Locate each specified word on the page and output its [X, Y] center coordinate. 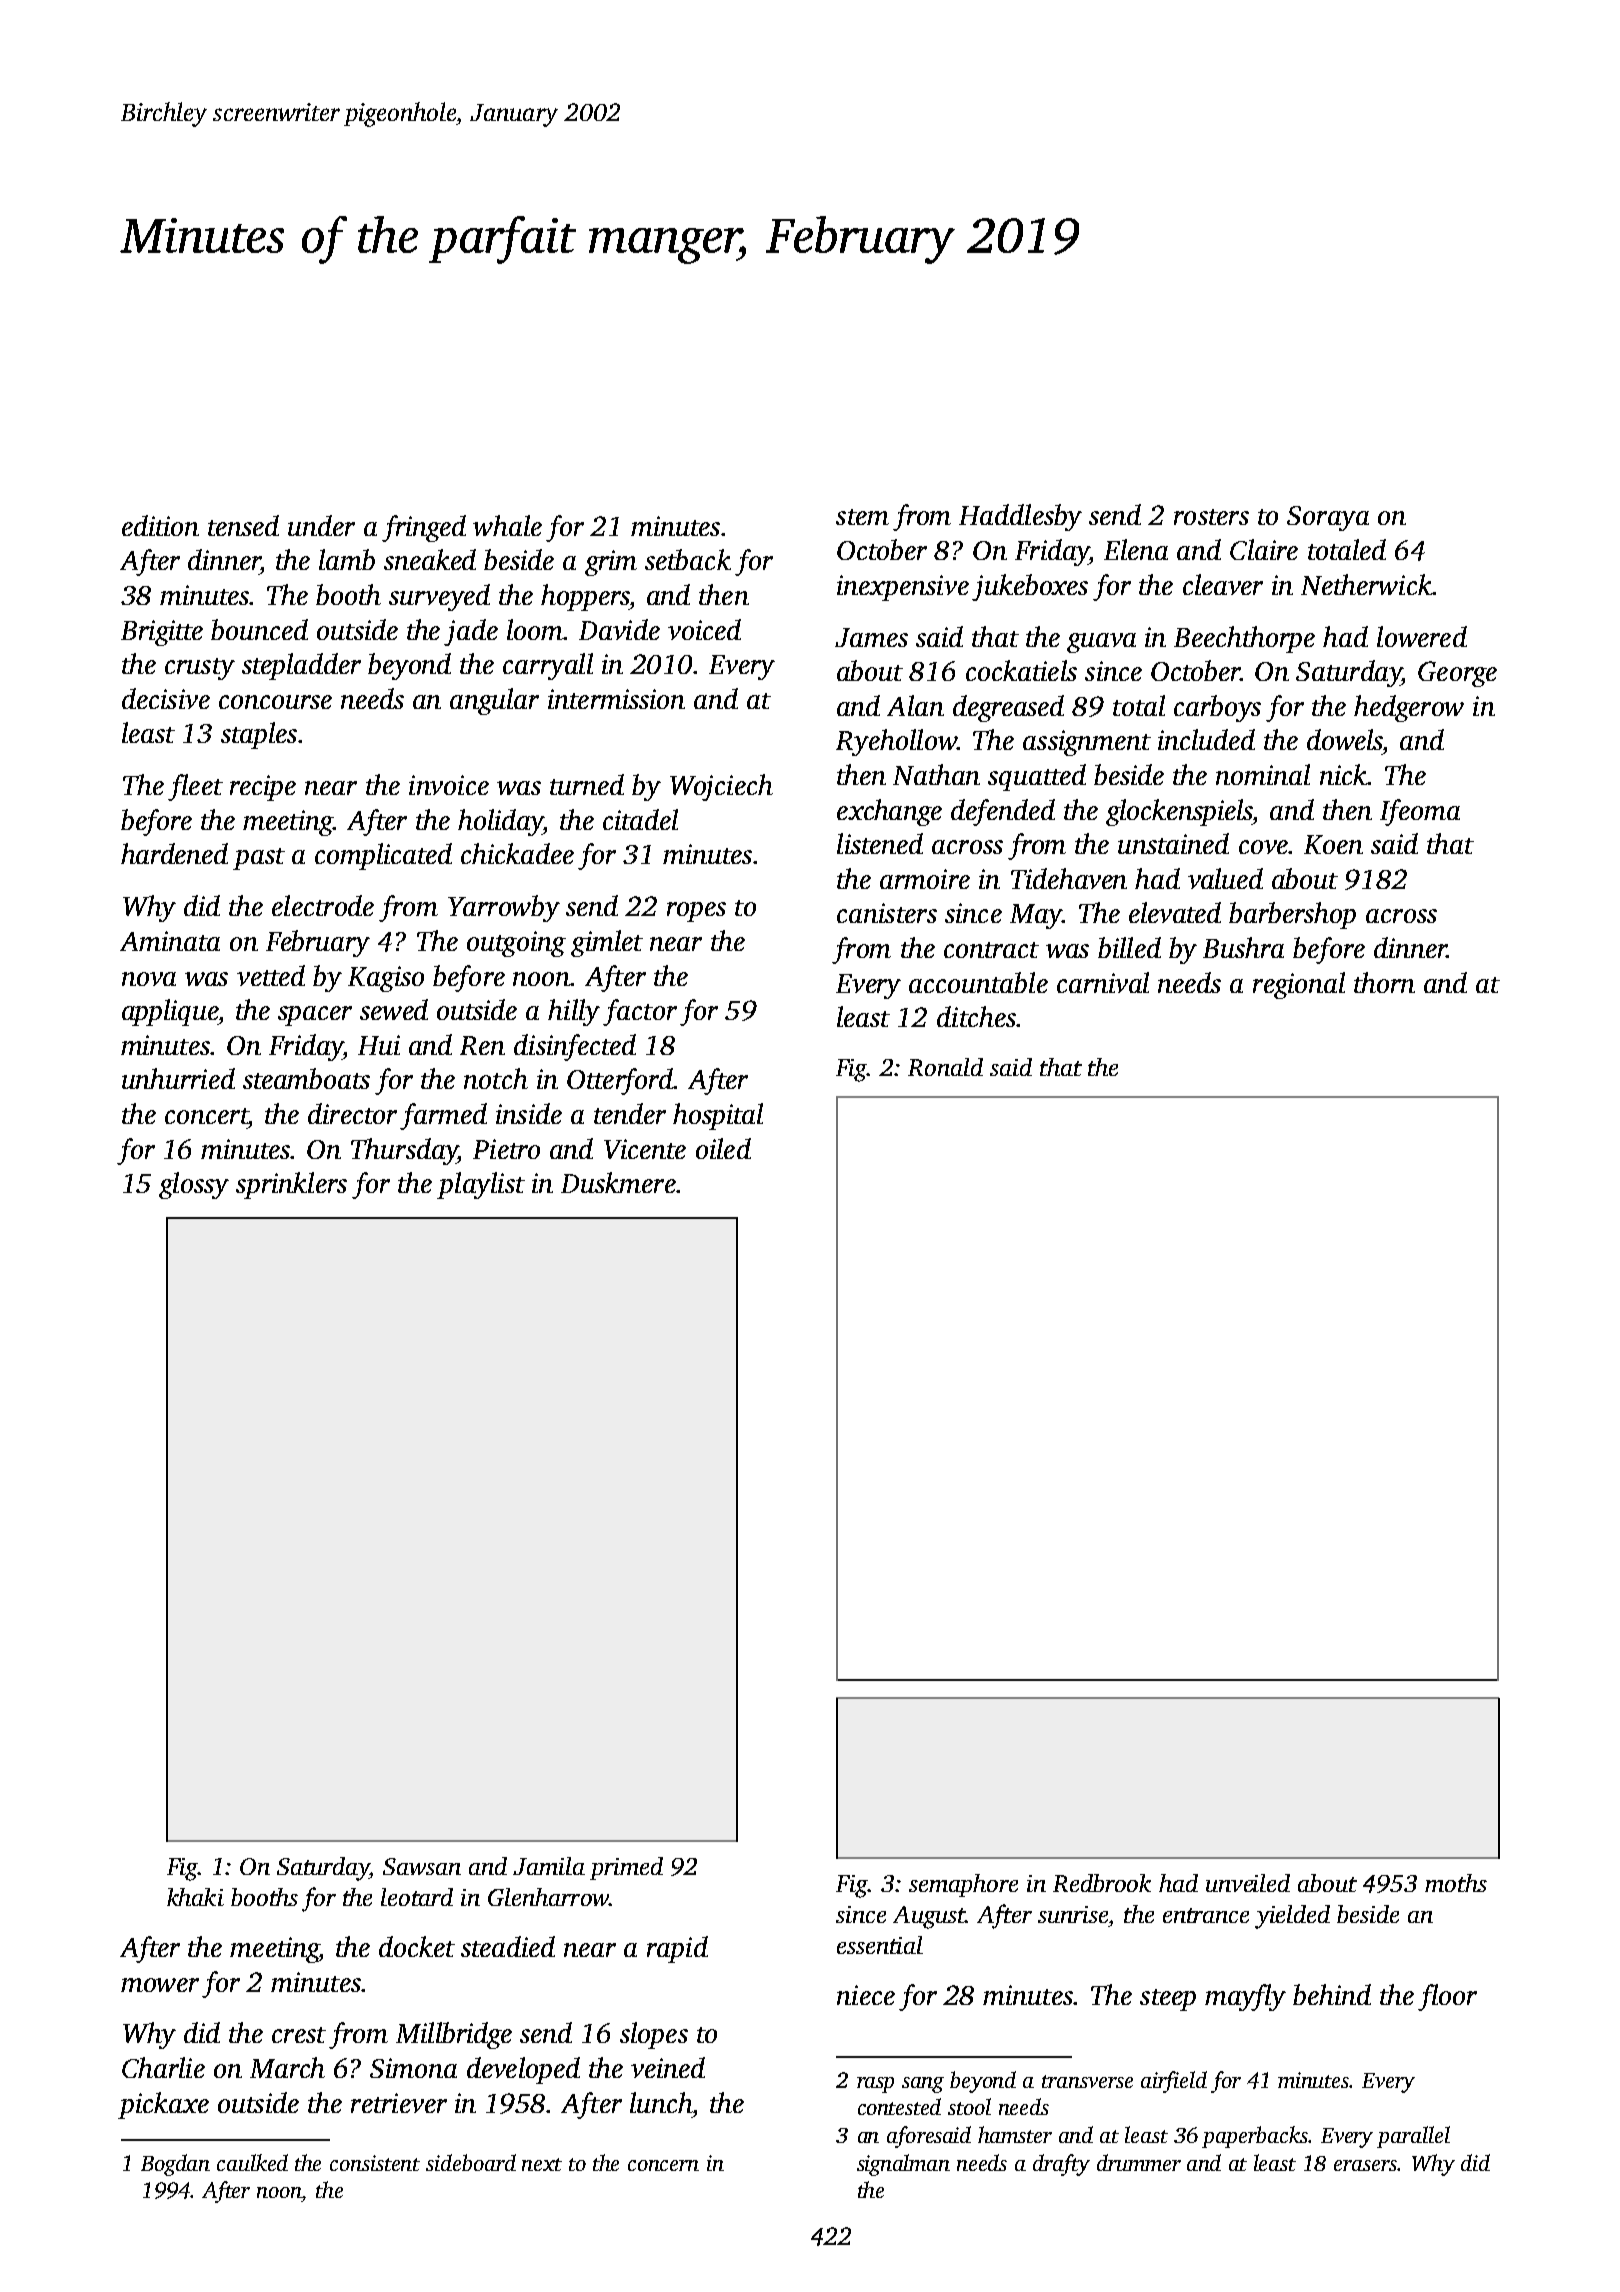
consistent [375, 2163]
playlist [481, 1185]
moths [1456, 1883]
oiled [723, 1148]
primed [626, 1868]
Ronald [945, 1067]
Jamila [549, 1866]
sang [923, 2085]
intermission [616, 699]
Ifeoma [1420, 812]
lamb [347, 559]
